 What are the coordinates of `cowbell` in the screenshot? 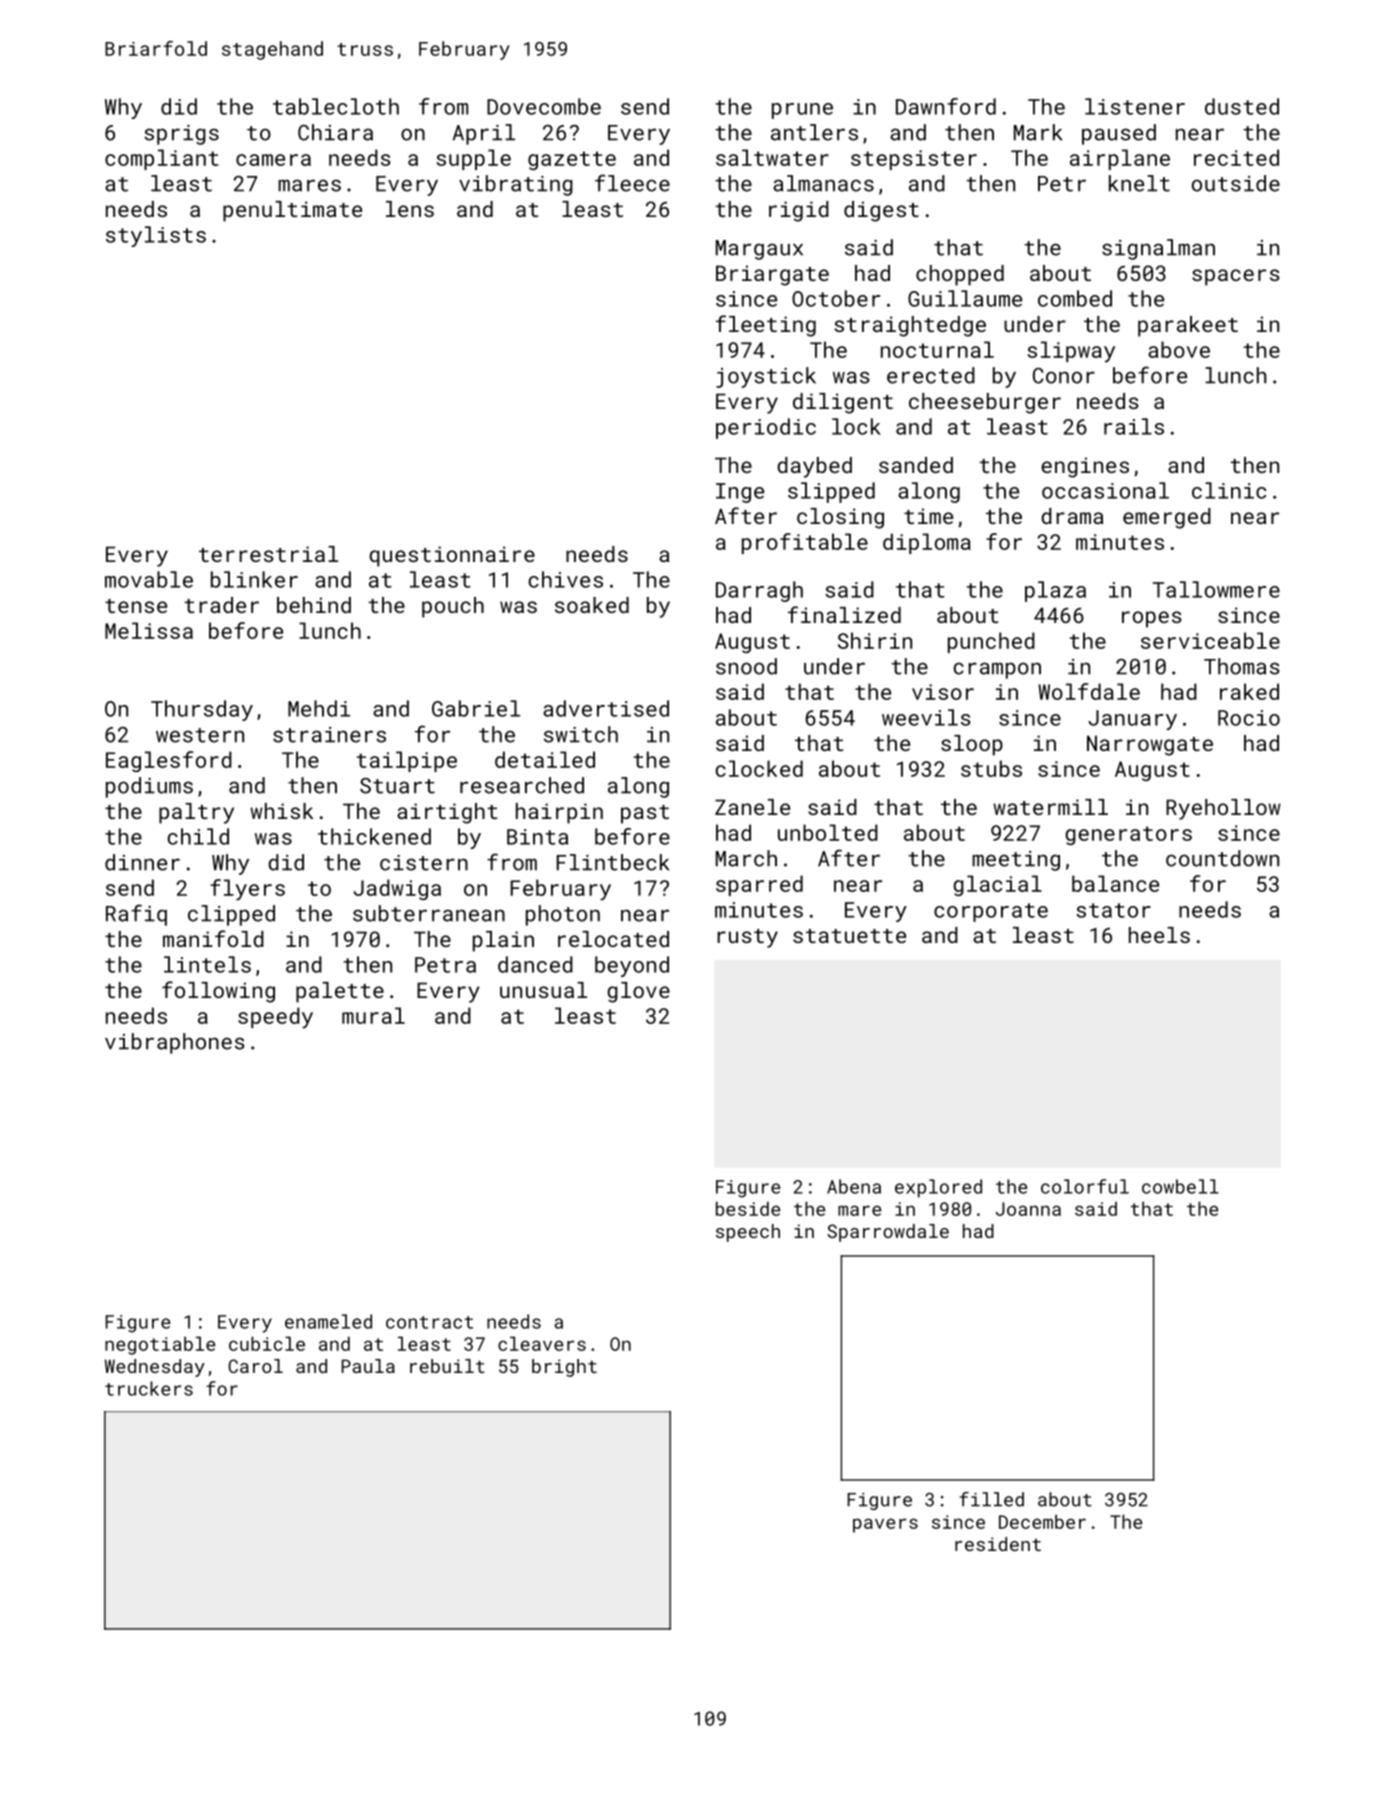 It's located at (1180, 1186).
